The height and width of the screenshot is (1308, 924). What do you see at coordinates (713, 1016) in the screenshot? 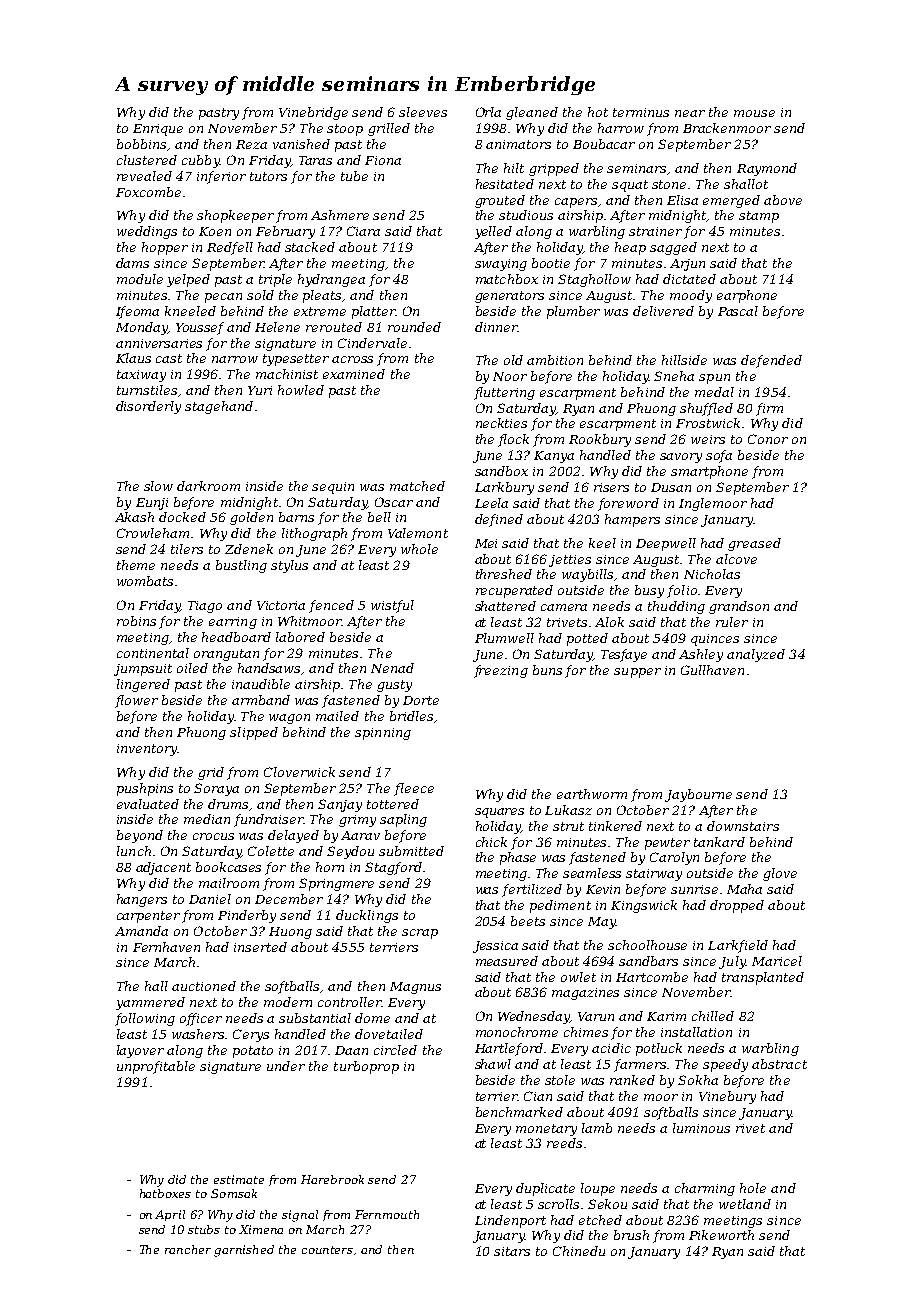
I see `chilled` at bounding box center [713, 1016].
